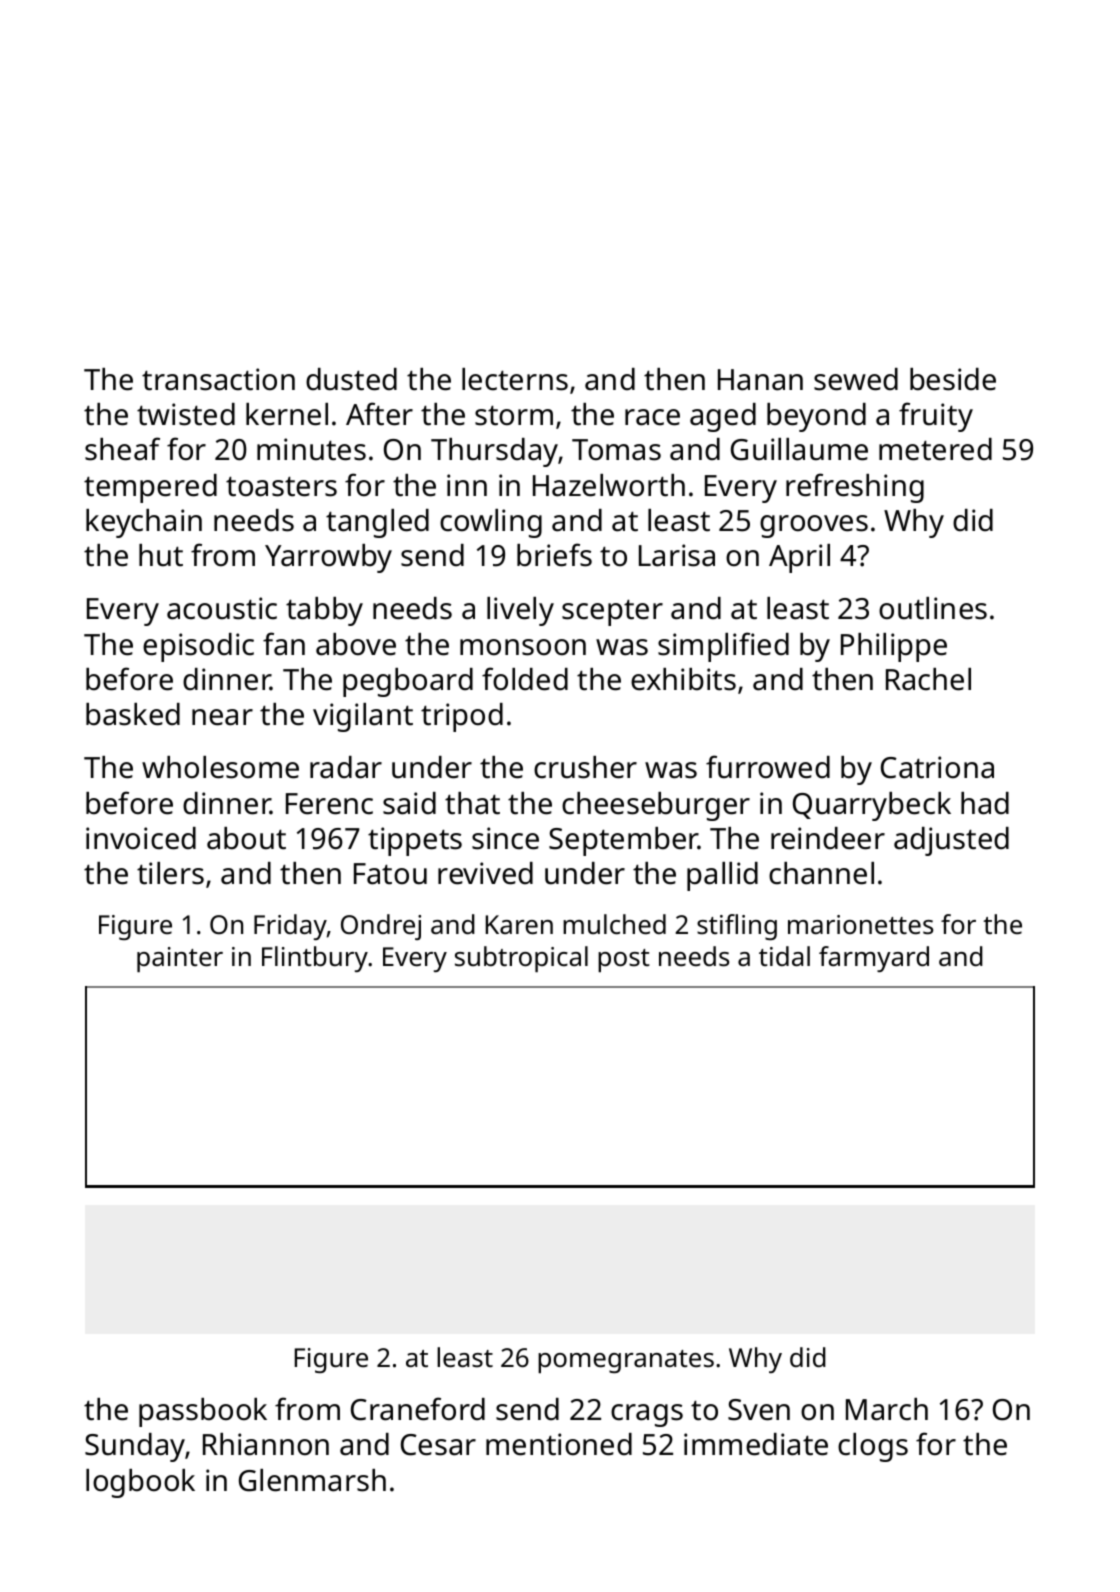 The image size is (1120, 1592). What do you see at coordinates (647, 1415) in the screenshot?
I see `crags` at bounding box center [647, 1415].
